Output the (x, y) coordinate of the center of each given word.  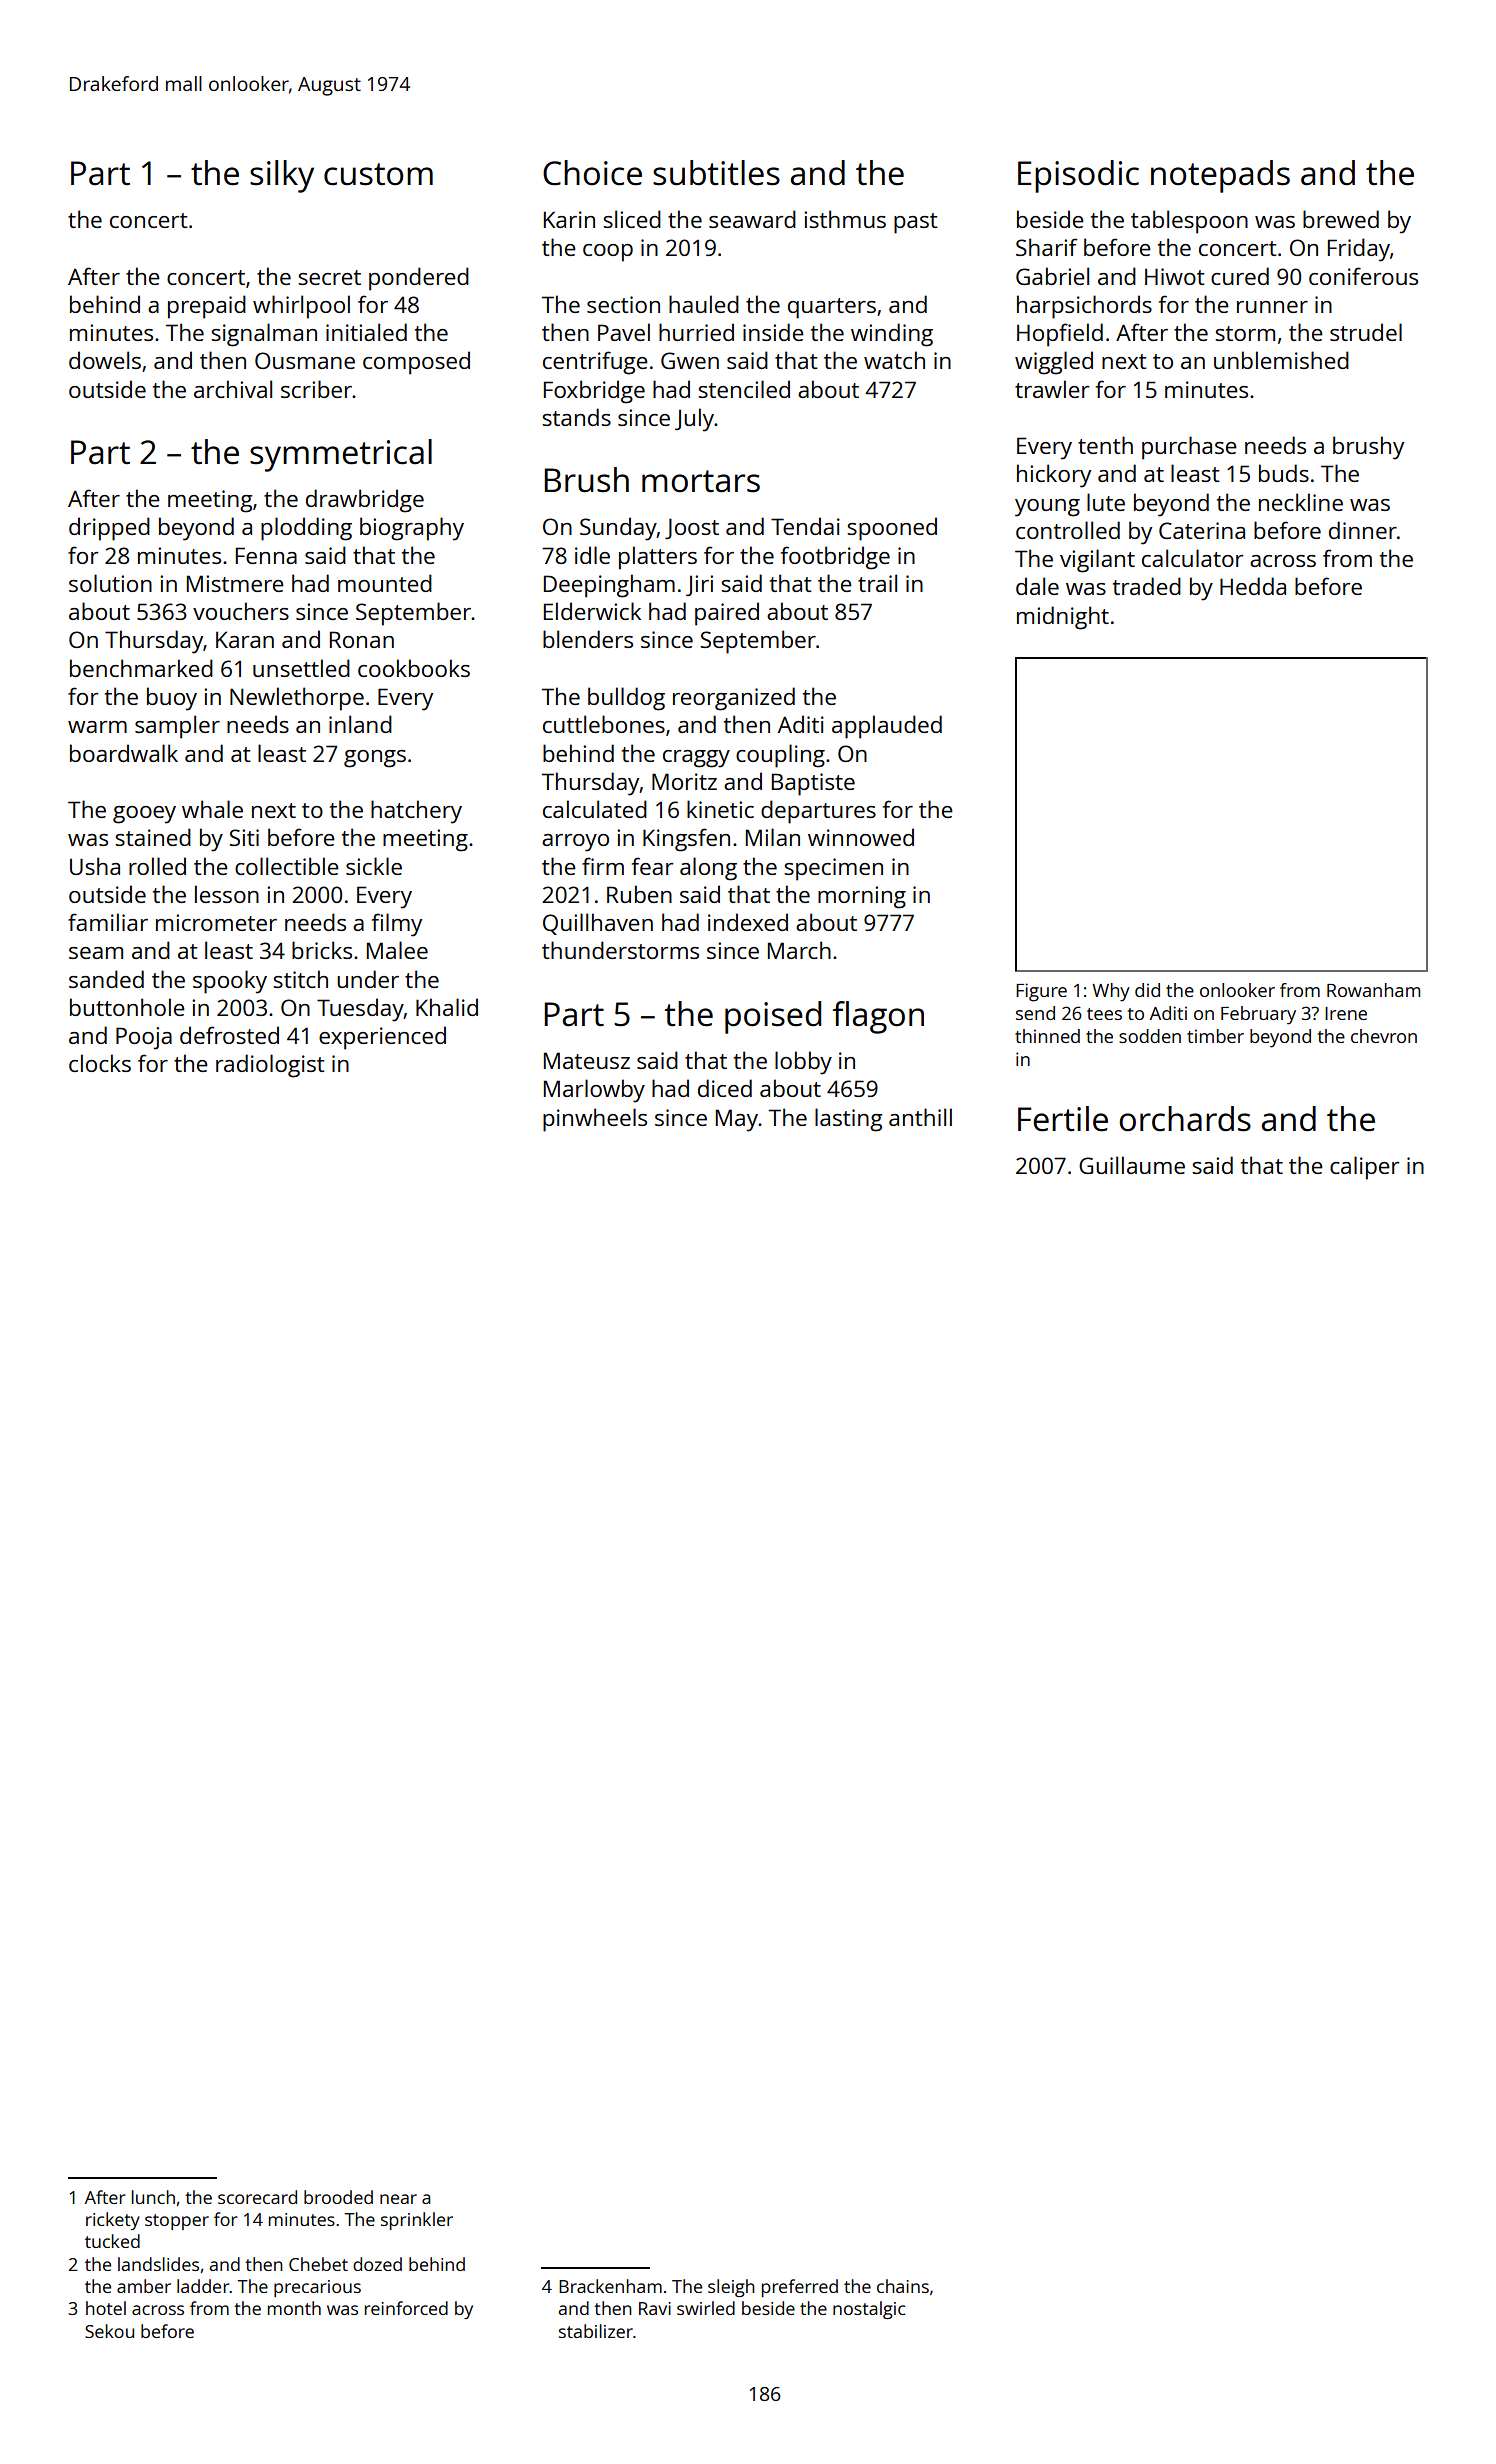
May (737, 1120)
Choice (592, 173)
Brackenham (610, 2286)
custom (378, 174)
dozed (377, 2264)
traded (1147, 586)
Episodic (1078, 176)
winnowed (861, 837)
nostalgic (869, 2310)
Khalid (447, 1007)
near (398, 2199)
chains (903, 2286)
